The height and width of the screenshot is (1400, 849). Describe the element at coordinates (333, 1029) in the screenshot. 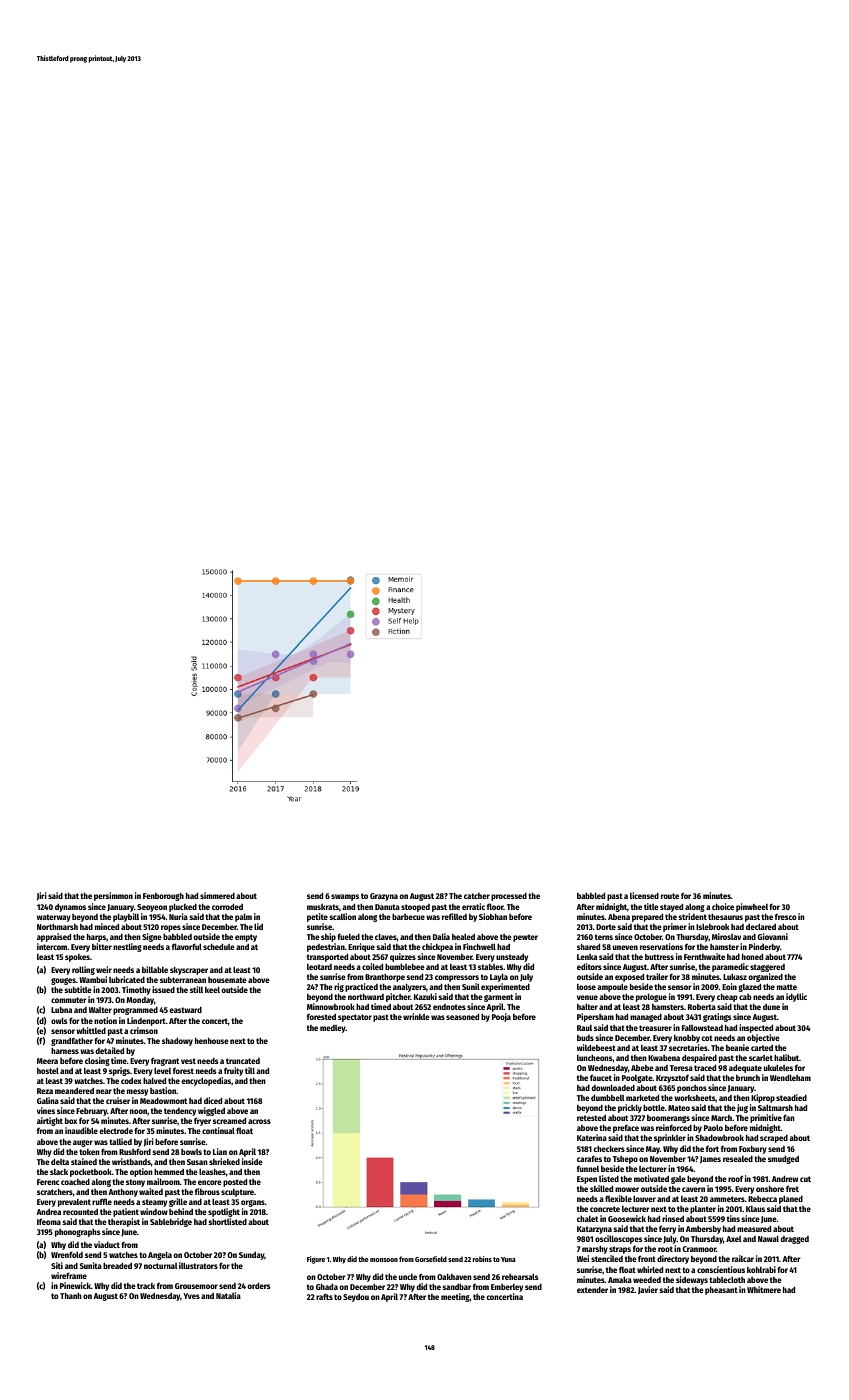

I see `medley` at that location.
